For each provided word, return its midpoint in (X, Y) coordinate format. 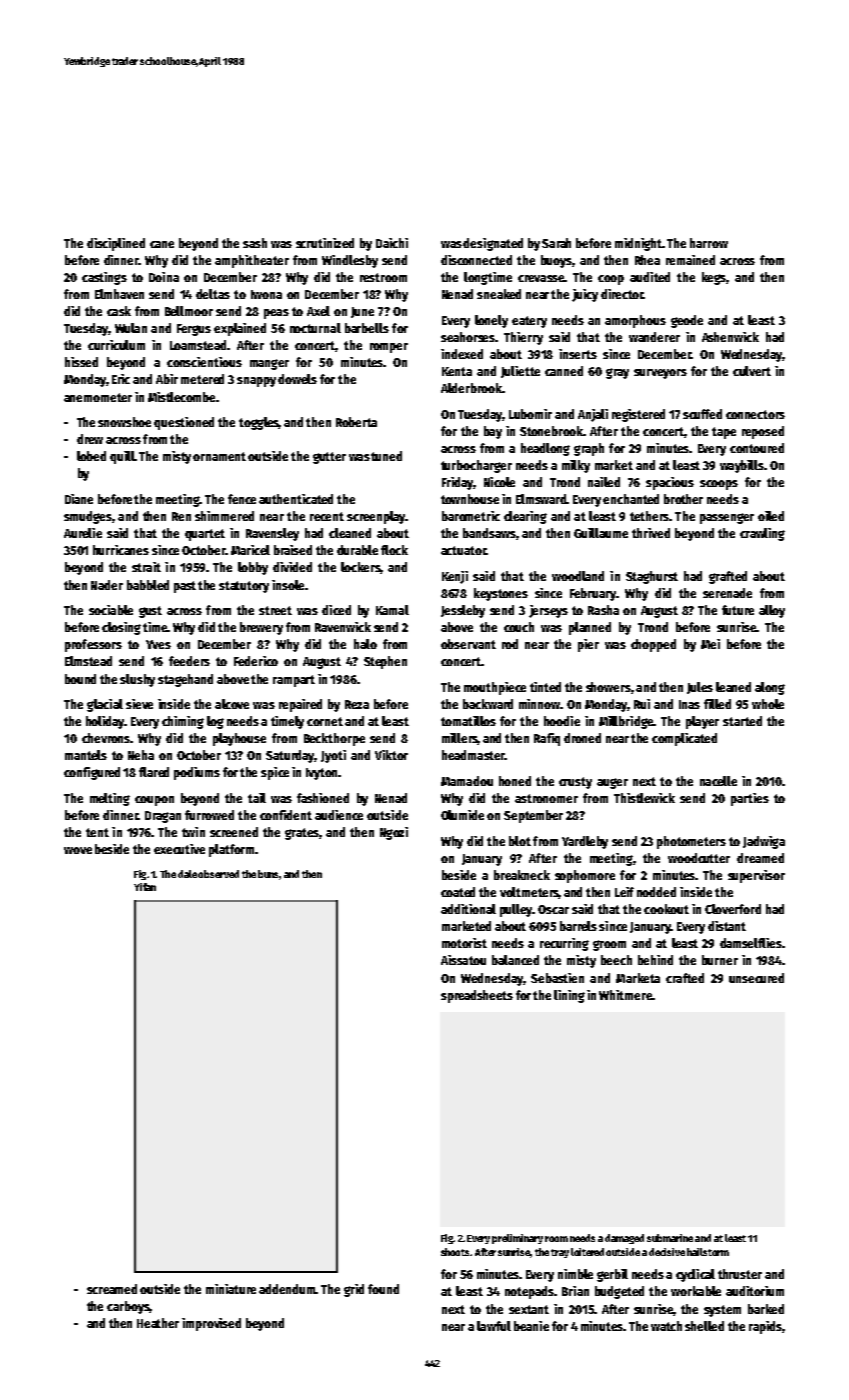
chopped (653, 645)
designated (493, 244)
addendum (287, 1289)
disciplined (116, 244)
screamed (112, 1289)
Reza (357, 704)
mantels (86, 755)
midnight (638, 244)
